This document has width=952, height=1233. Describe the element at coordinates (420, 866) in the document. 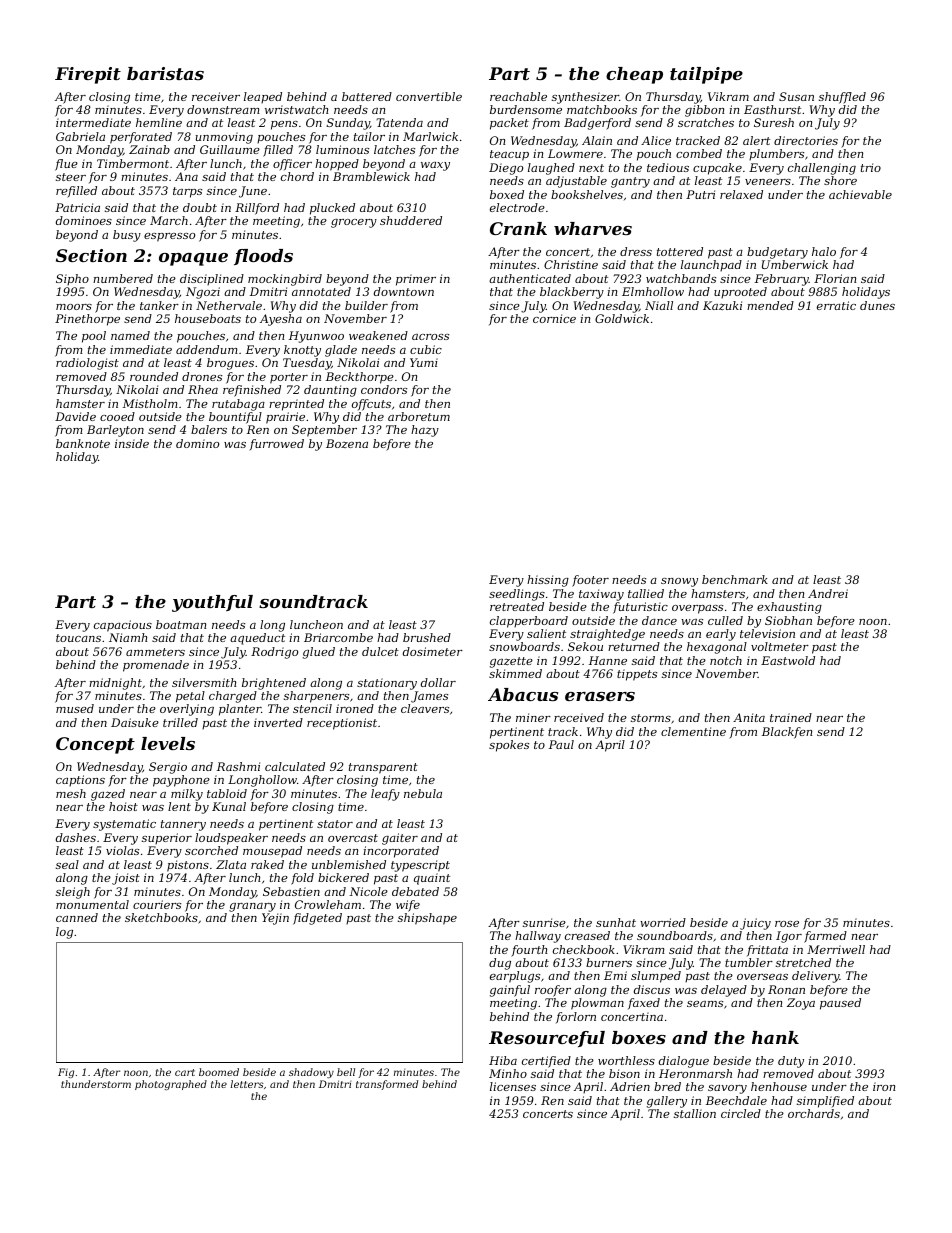

I see `typescript` at that location.
